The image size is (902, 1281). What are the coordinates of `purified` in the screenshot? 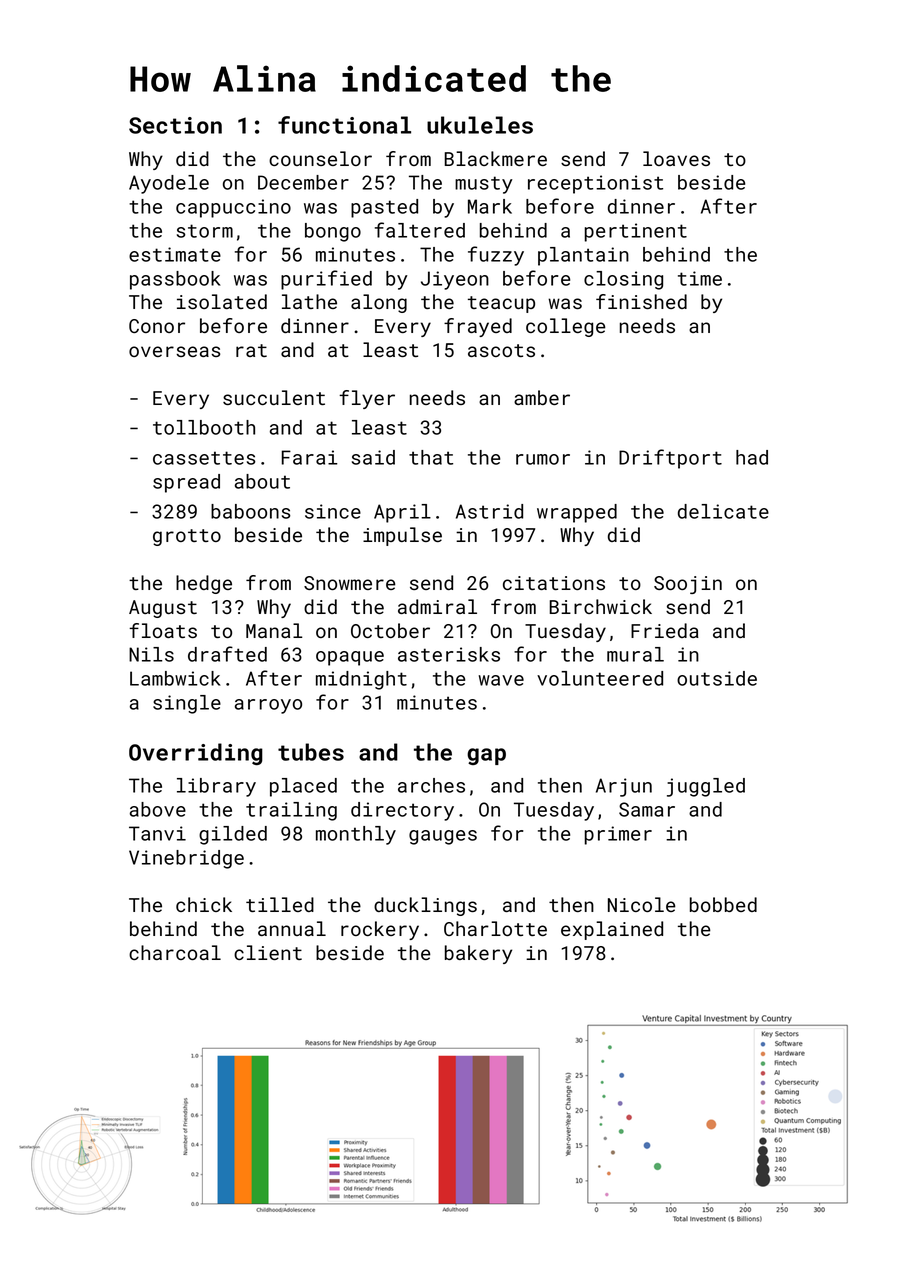 It's located at (326, 280).
